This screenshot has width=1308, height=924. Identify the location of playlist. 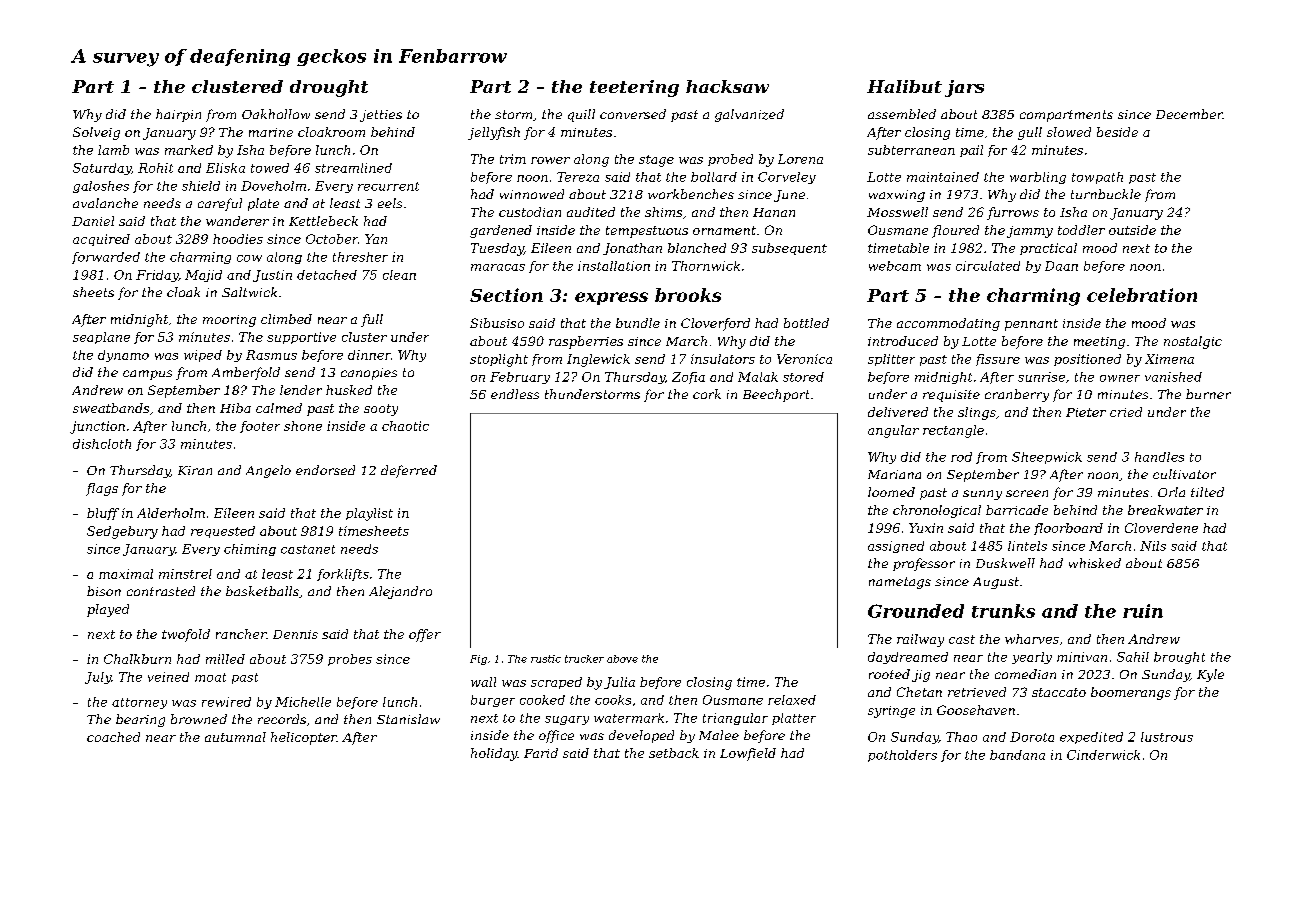
(369, 514).
